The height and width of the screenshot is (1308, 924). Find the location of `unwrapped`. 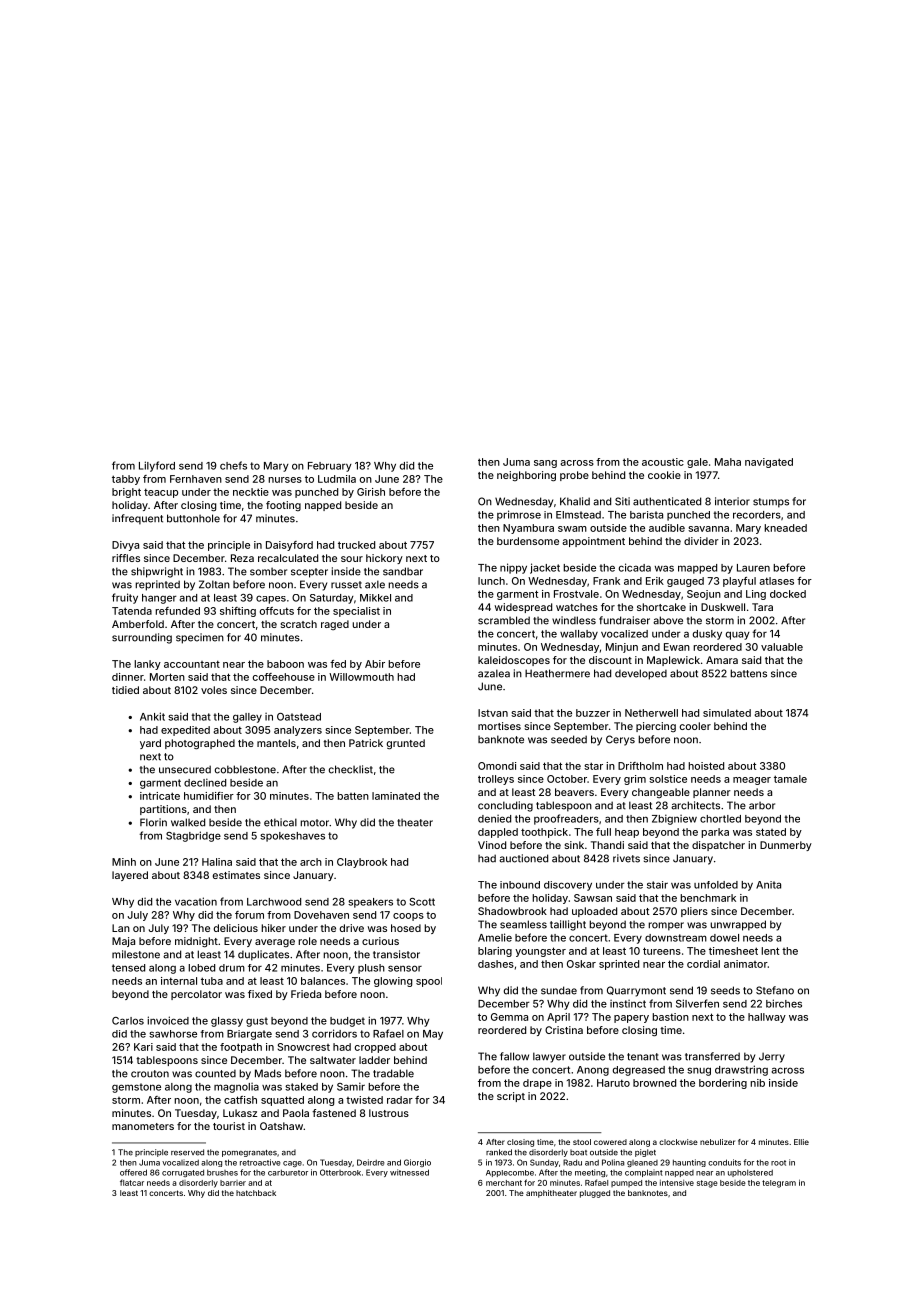

unwrapped is located at coordinates (738, 925).
